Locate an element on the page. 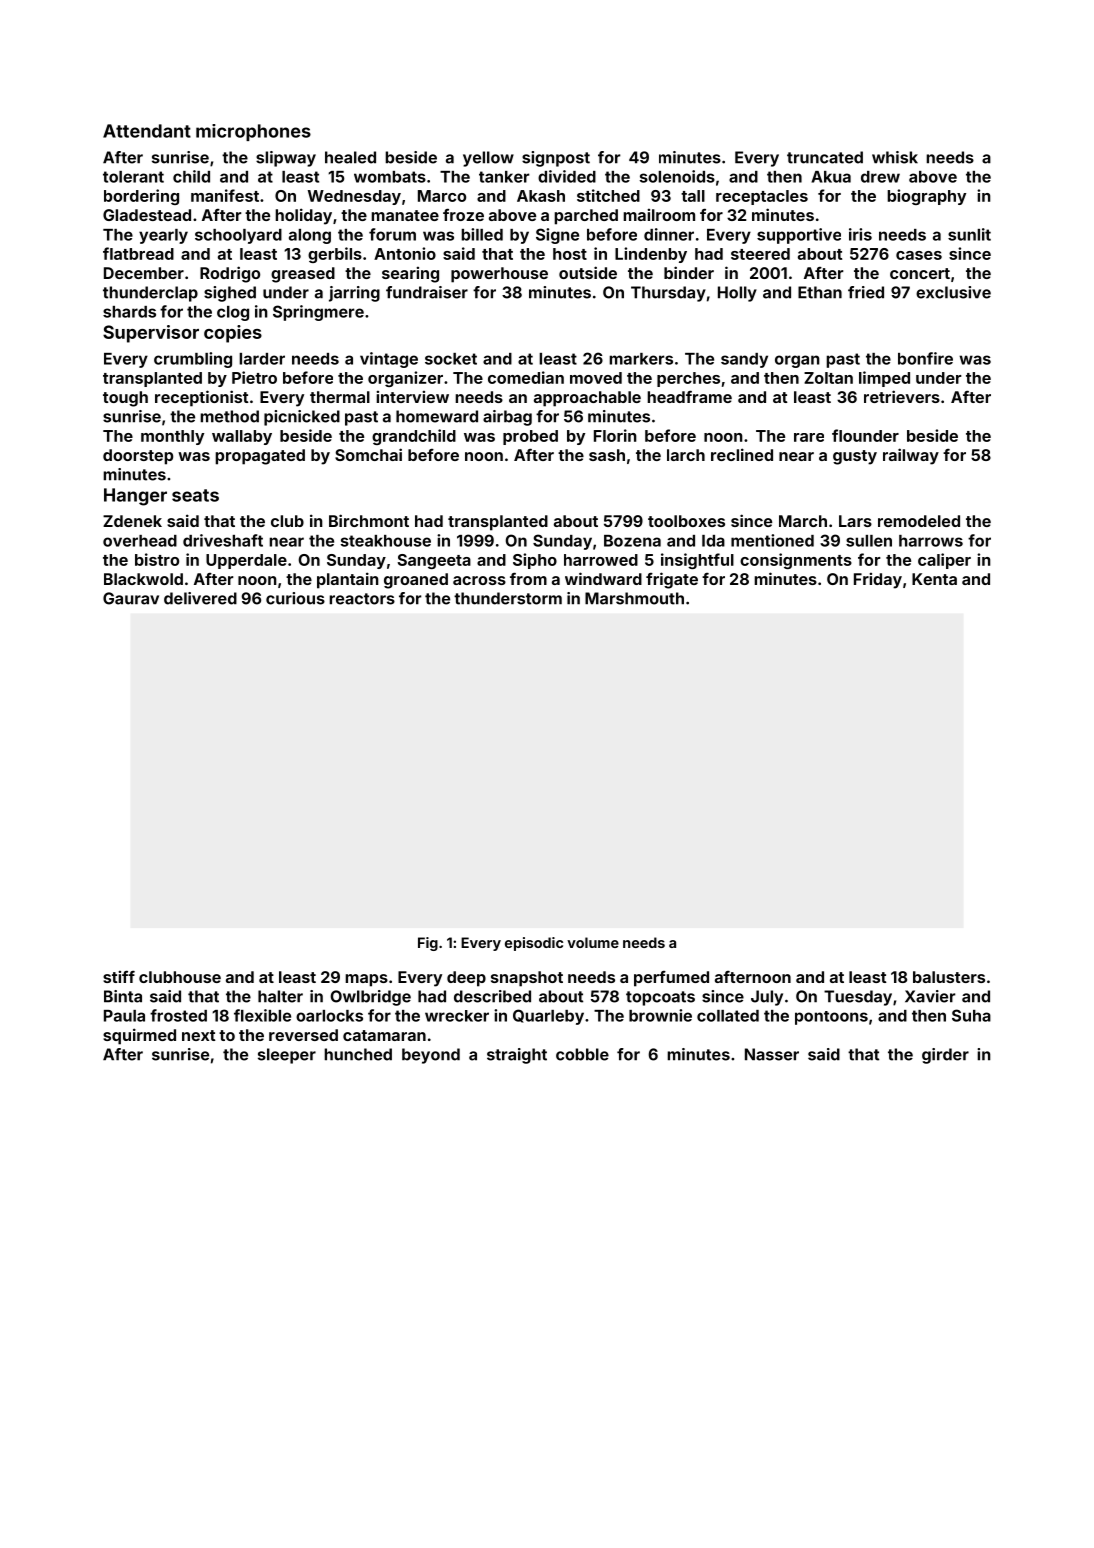 This page has width=1094, height=1548. beyond is located at coordinates (431, 1056).
